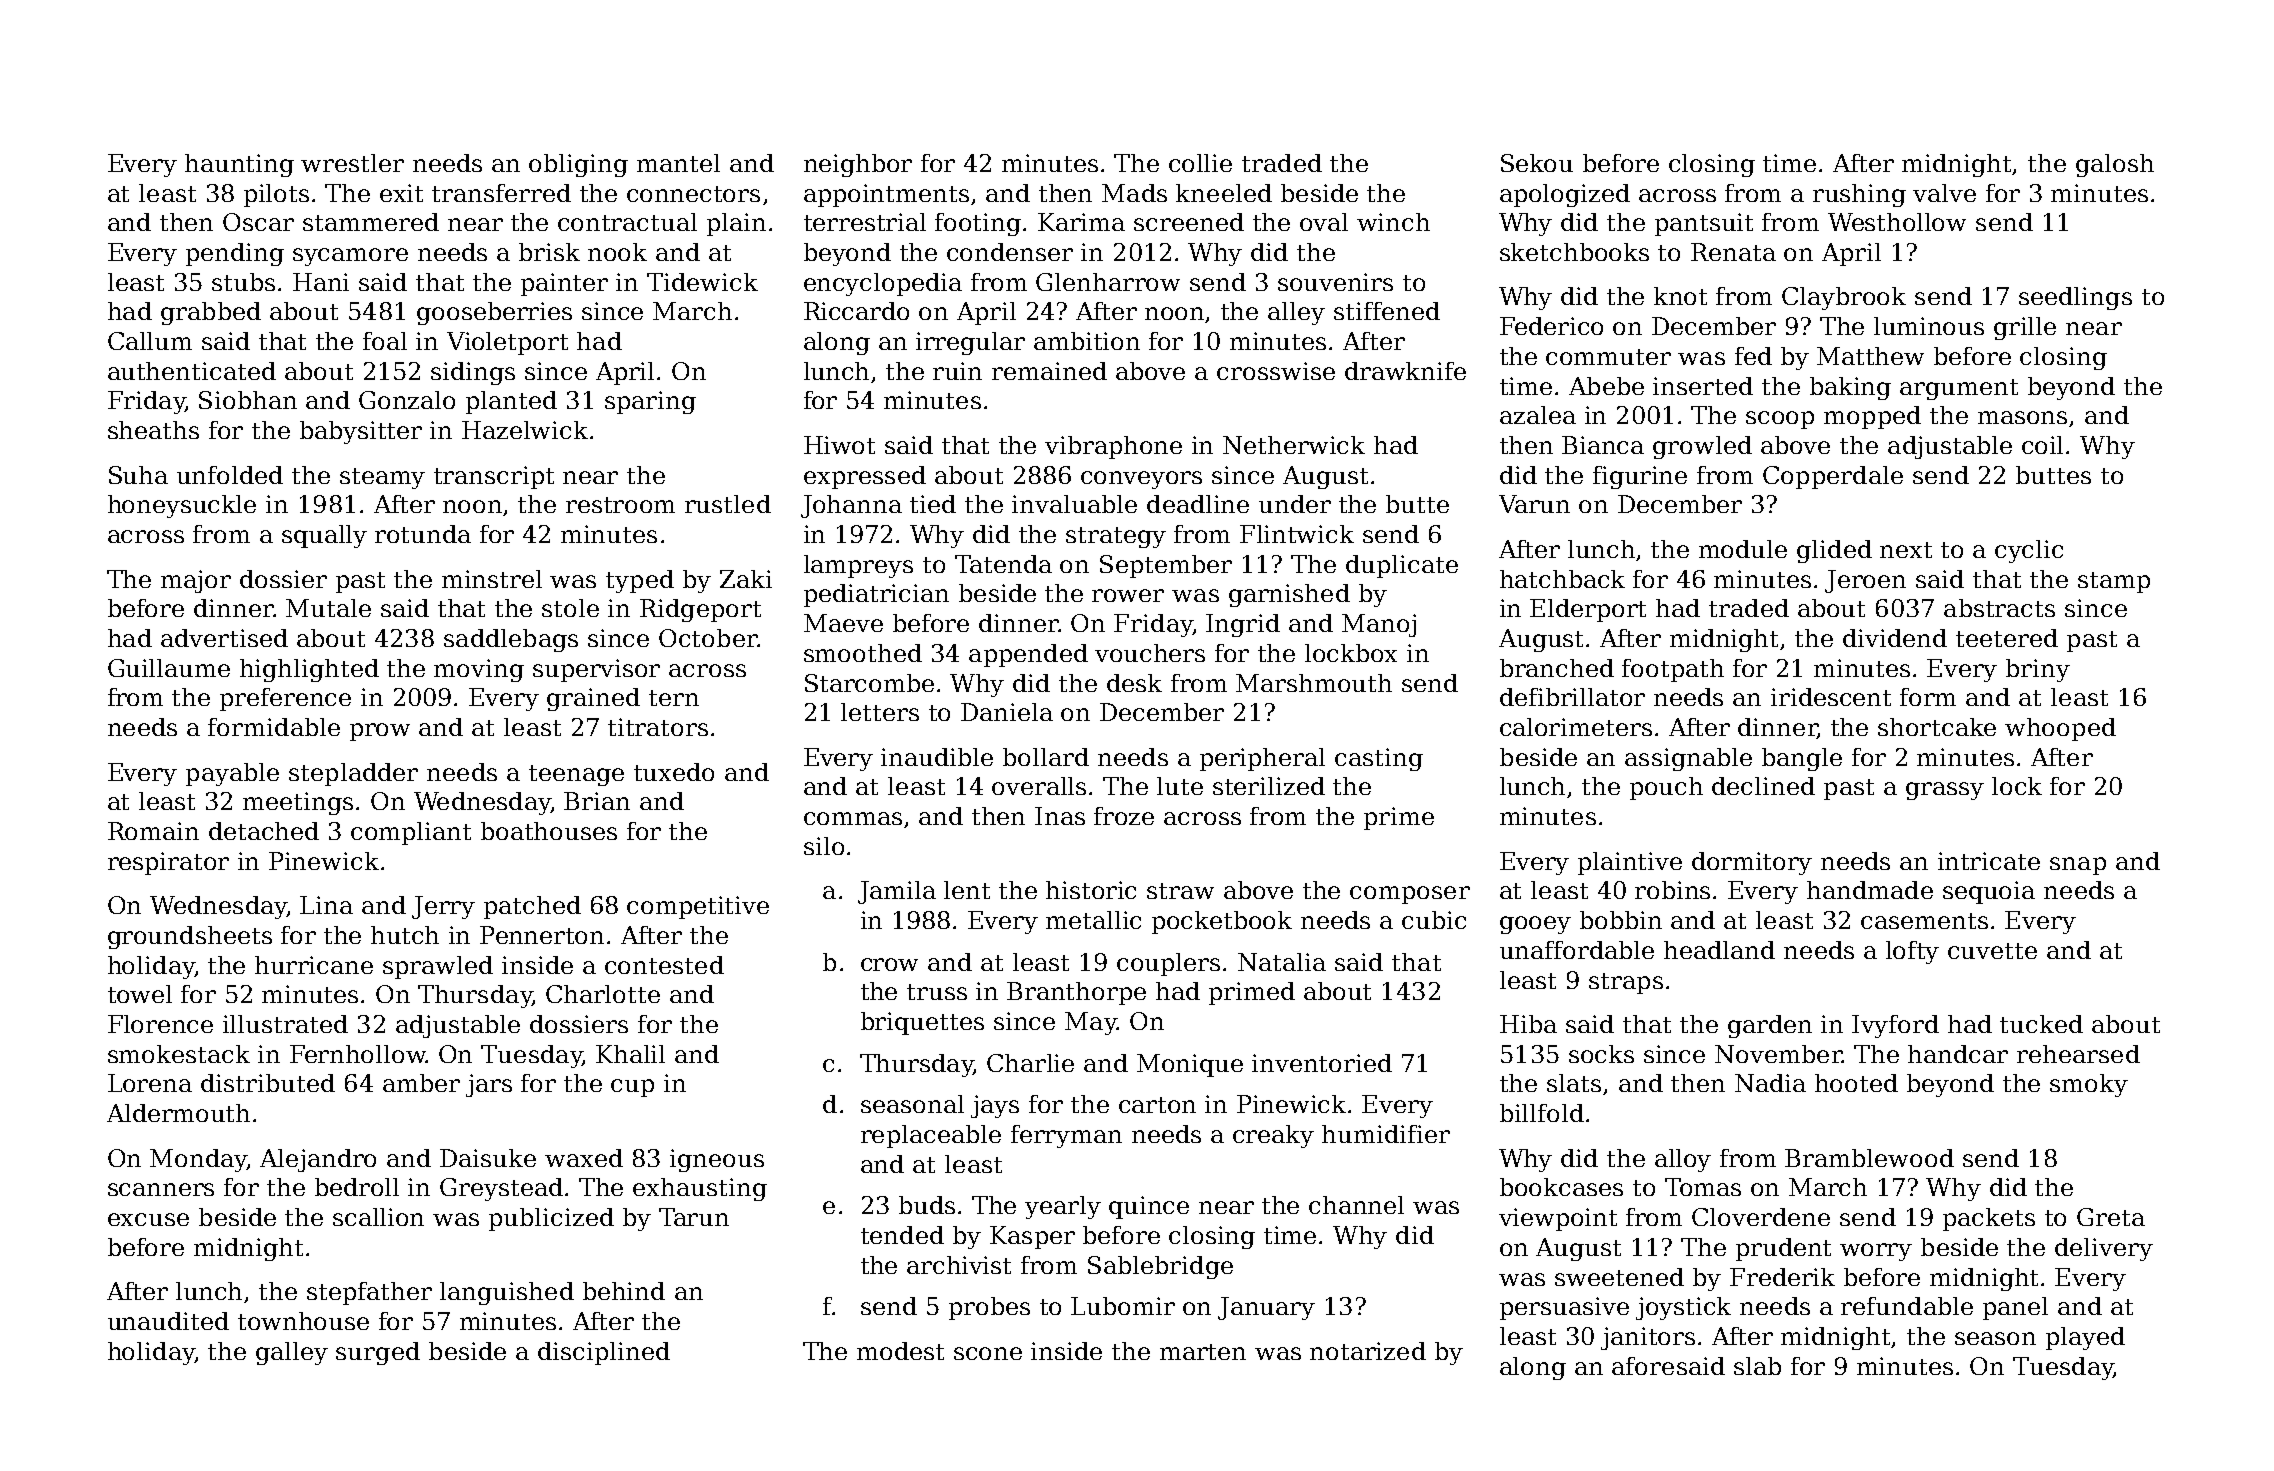 Image resolution: width=2274 pixels, height=1471 pixels. I want to click on haunting, so click(239, 165).
